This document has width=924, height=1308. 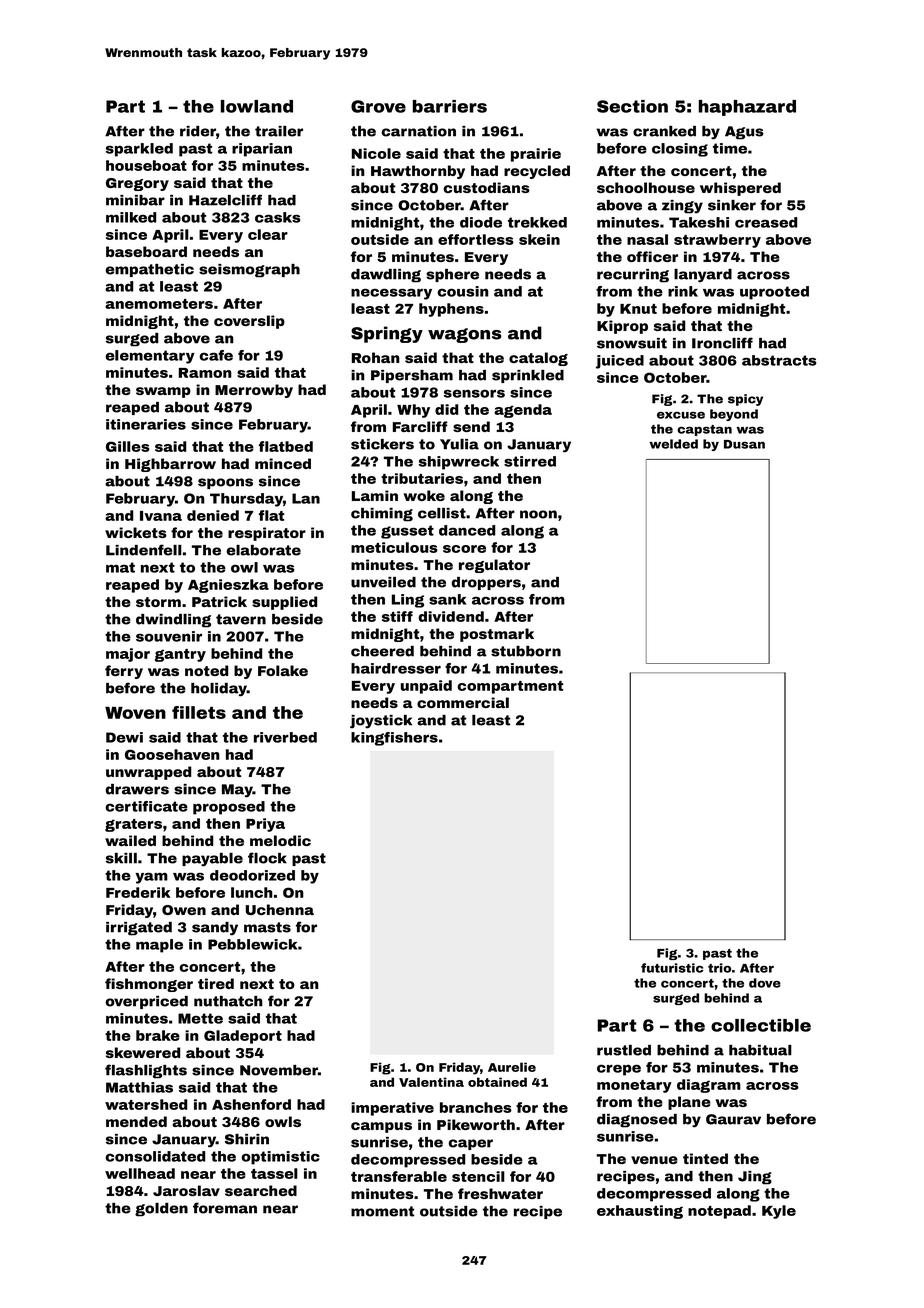 I want to click on Hazelcliff, so click(x=225, y=200).
